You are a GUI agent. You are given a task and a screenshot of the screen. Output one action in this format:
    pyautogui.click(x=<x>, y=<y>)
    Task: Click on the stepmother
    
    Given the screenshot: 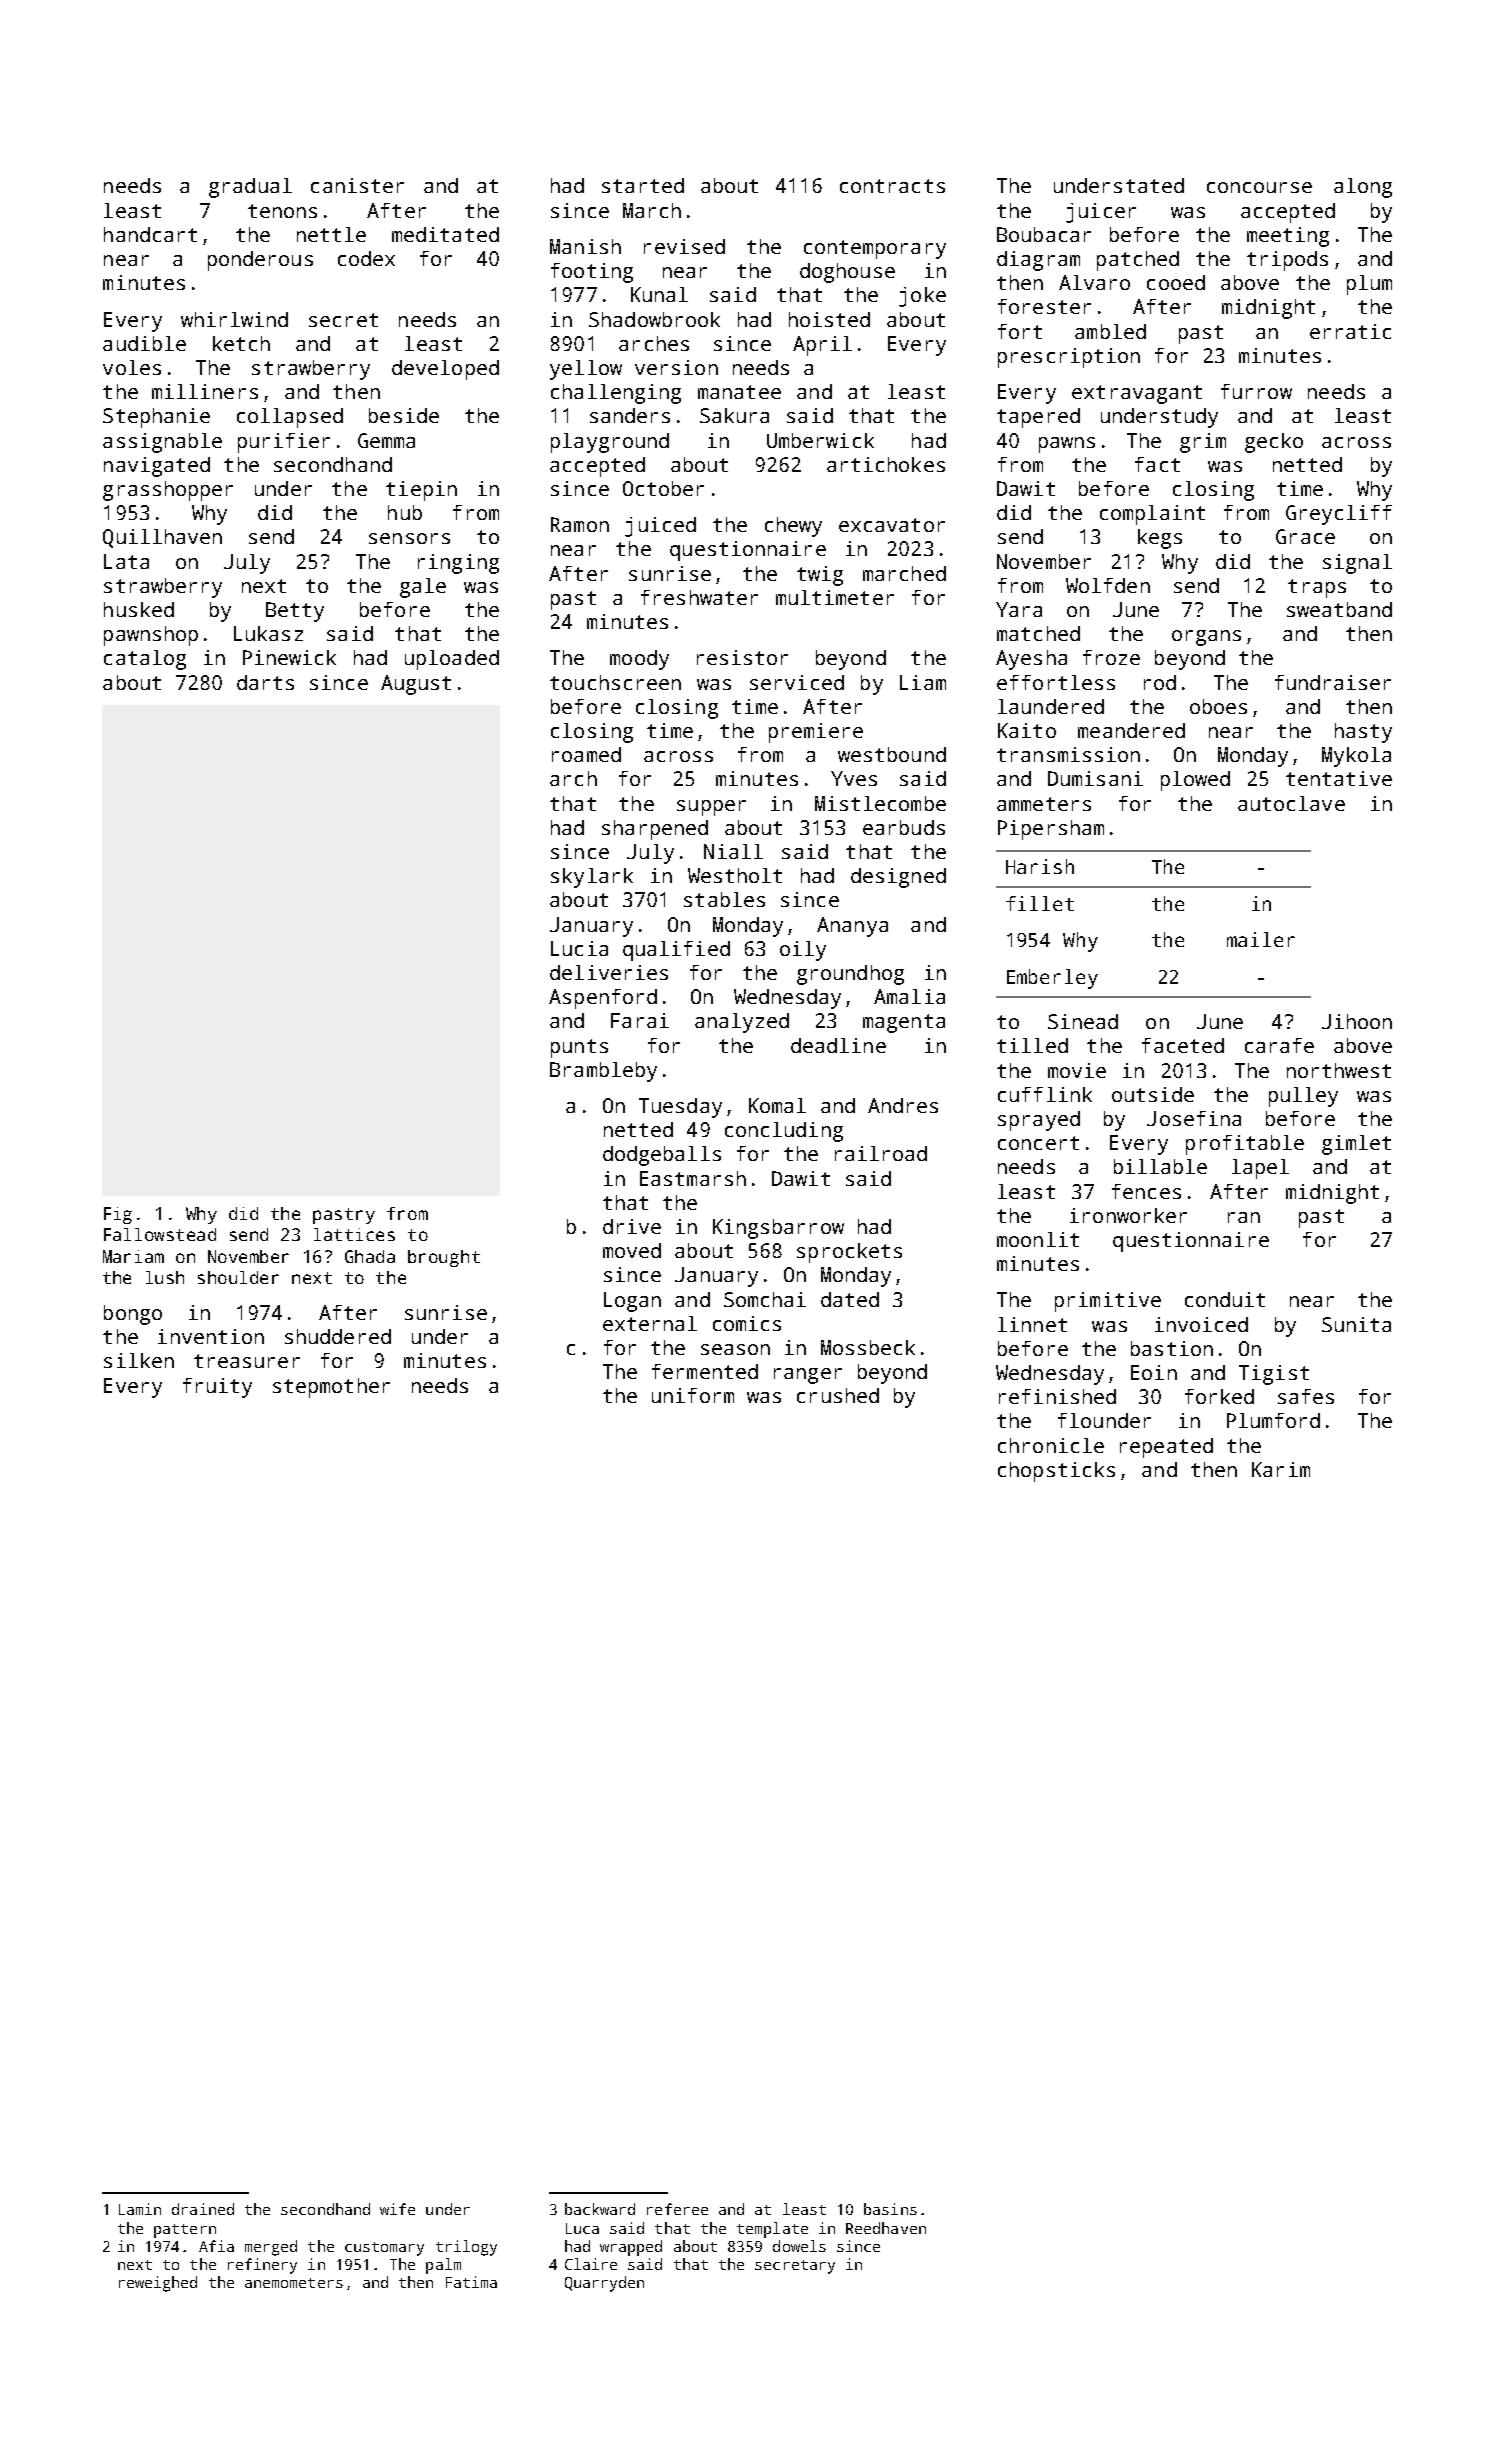 What is the action you would take?
    pyautogui.click(x=331, y=1388)
